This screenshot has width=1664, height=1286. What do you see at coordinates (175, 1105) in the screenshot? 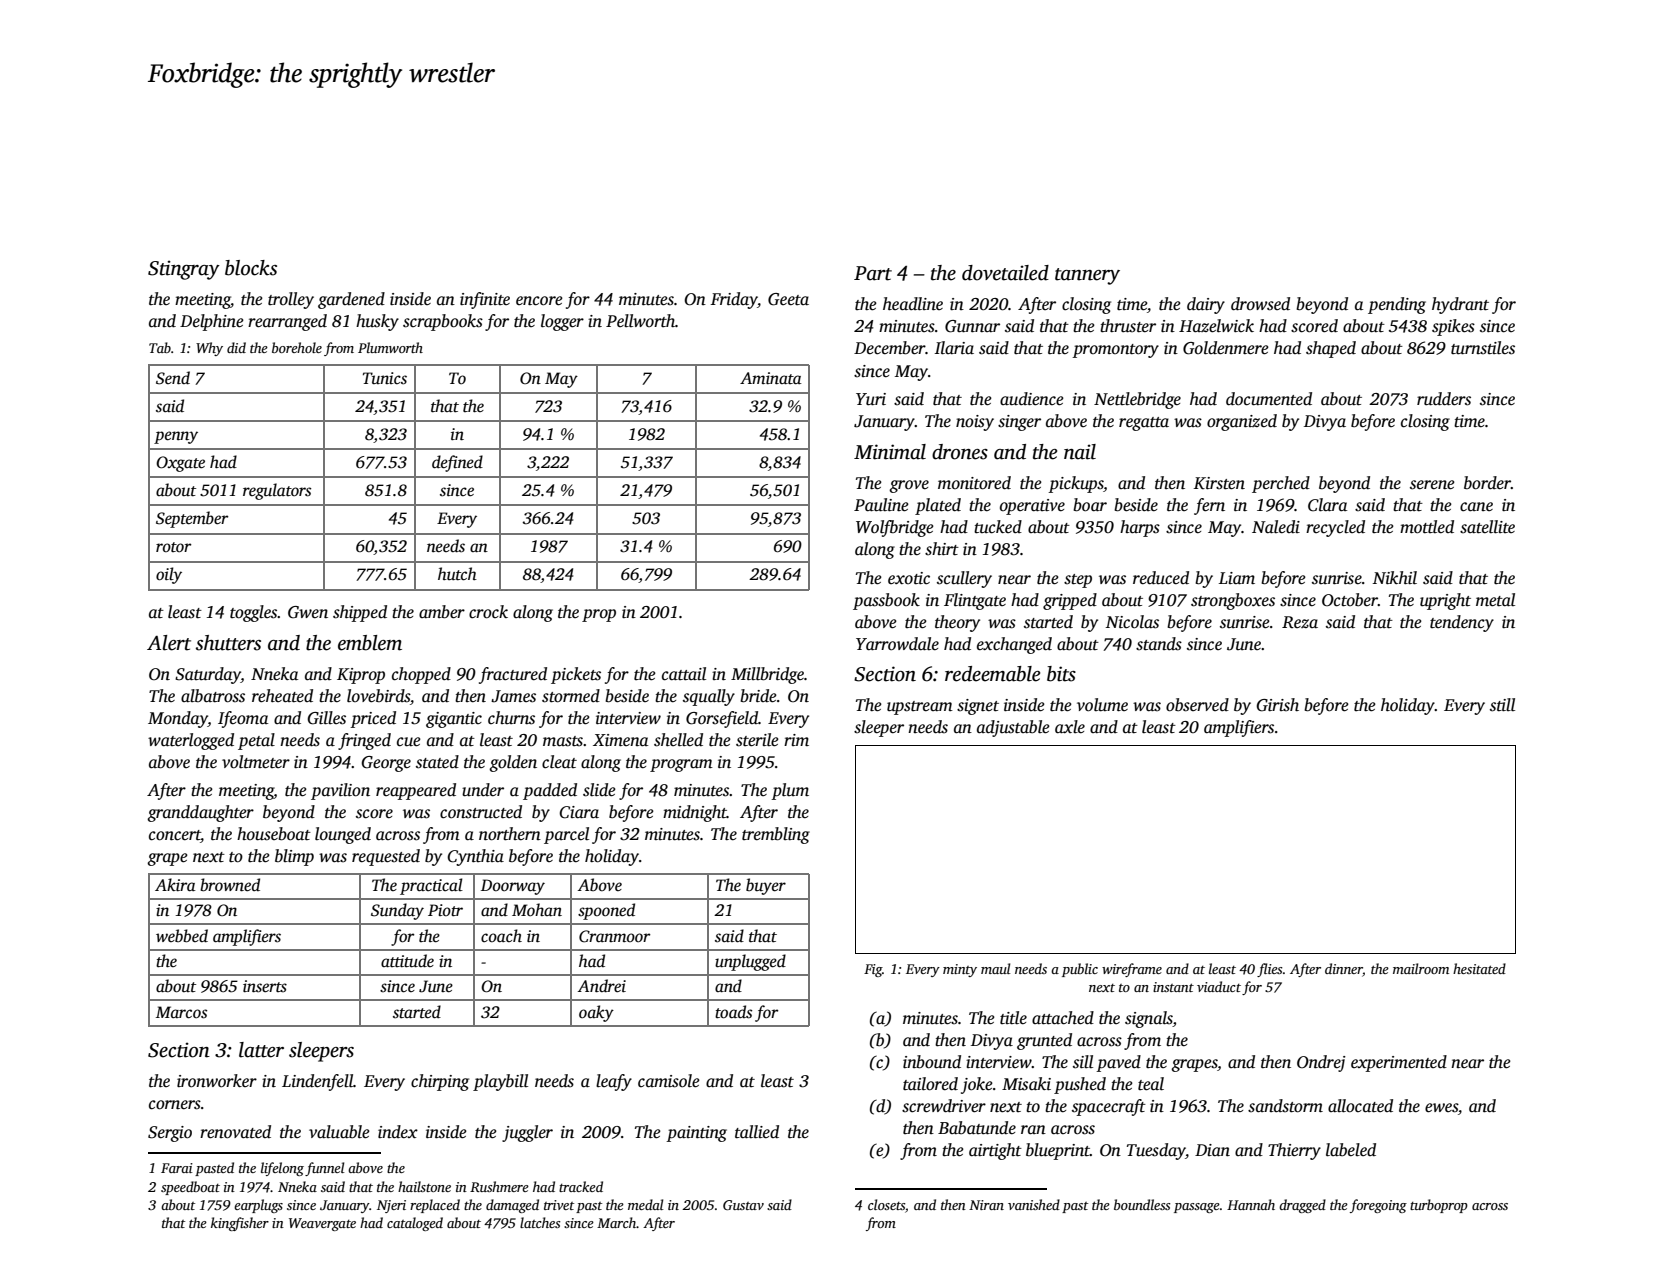
I see `corners` at bounding box center [175, 1105].
